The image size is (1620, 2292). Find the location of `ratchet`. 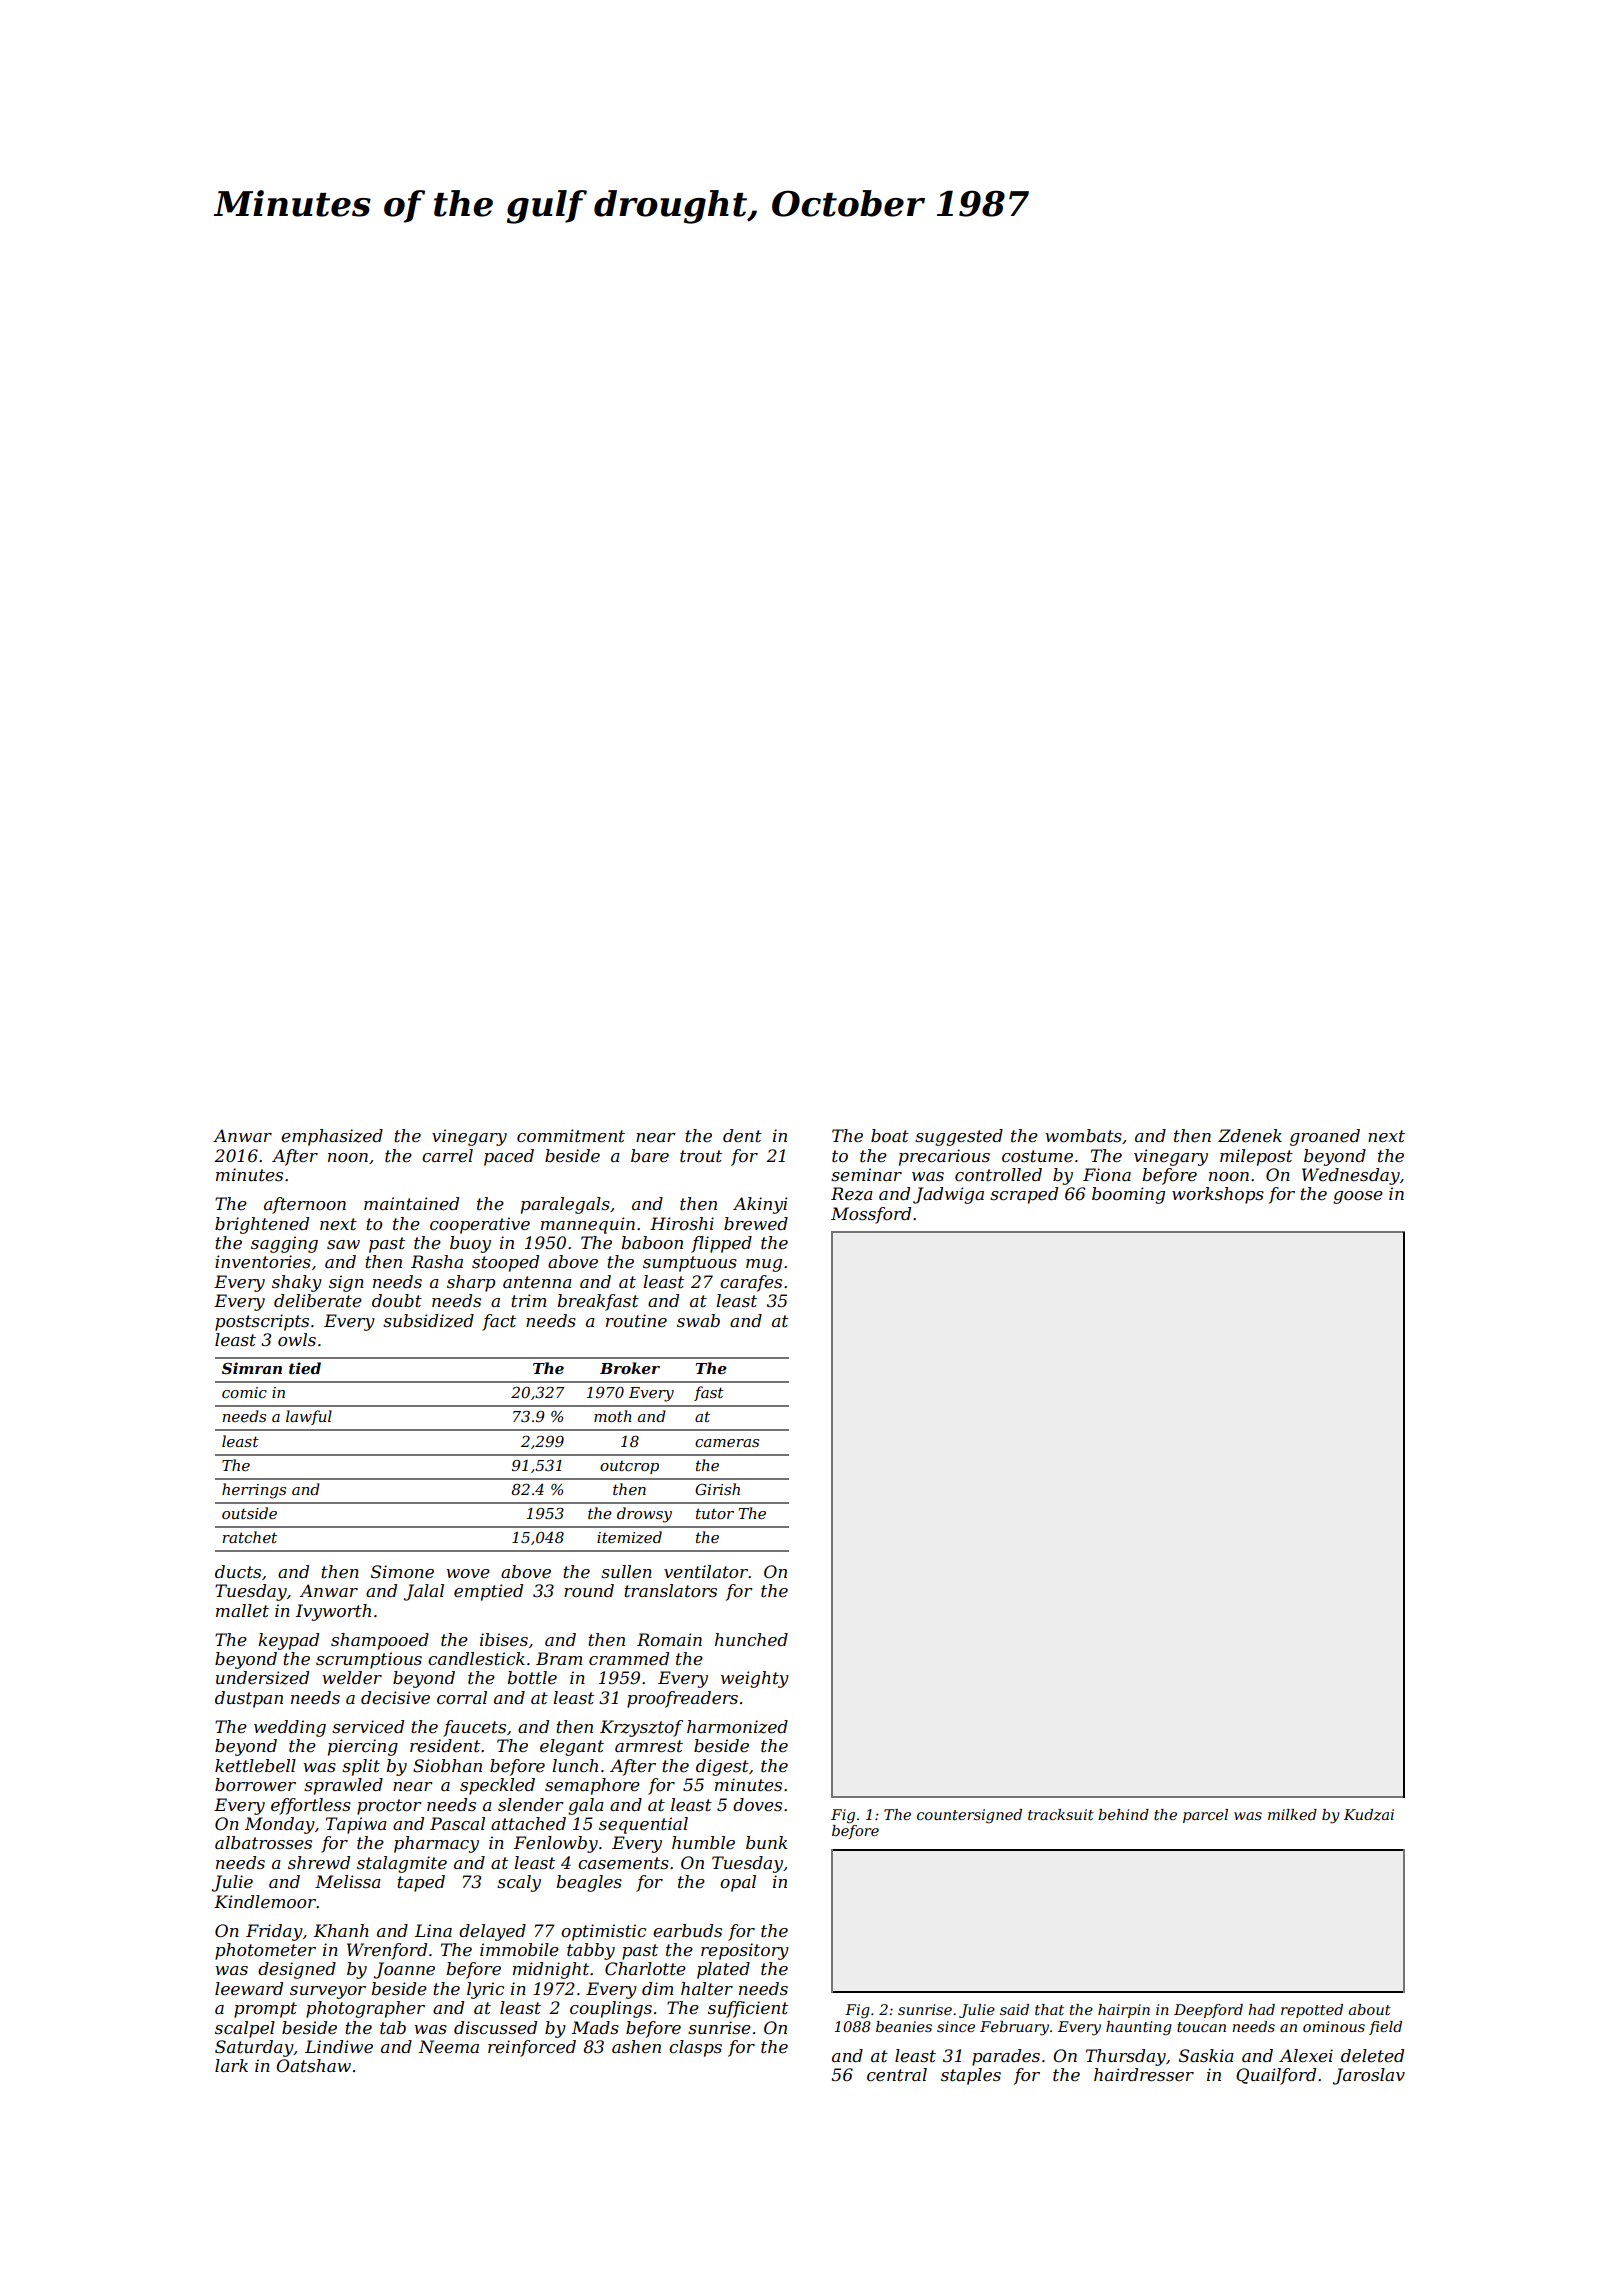

ratchet is located at coordinates (249, 1537).
